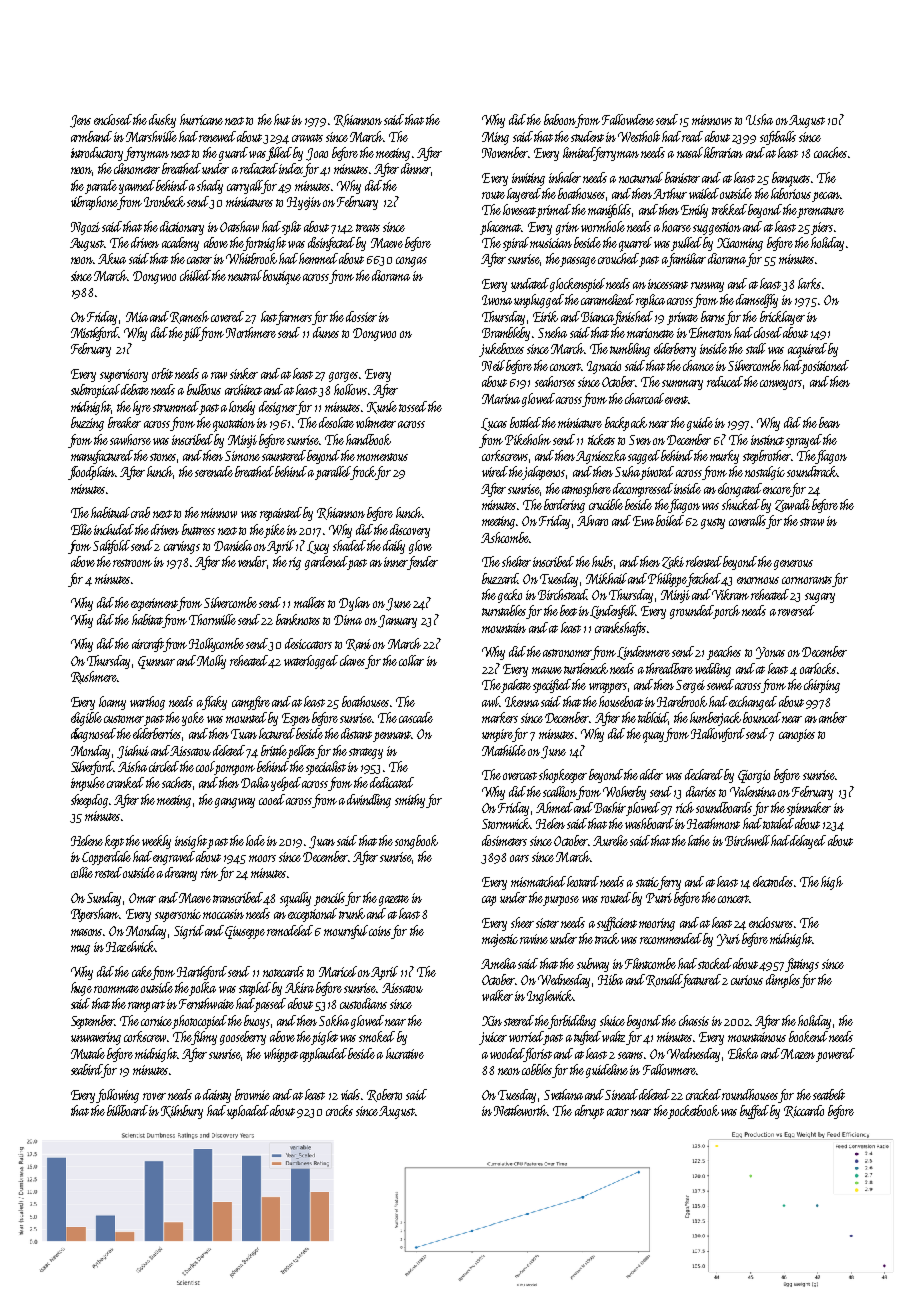 Image resolution: width=924 pixels, height=1308 pixels. I want to click on Usha, so click(759, 119).
